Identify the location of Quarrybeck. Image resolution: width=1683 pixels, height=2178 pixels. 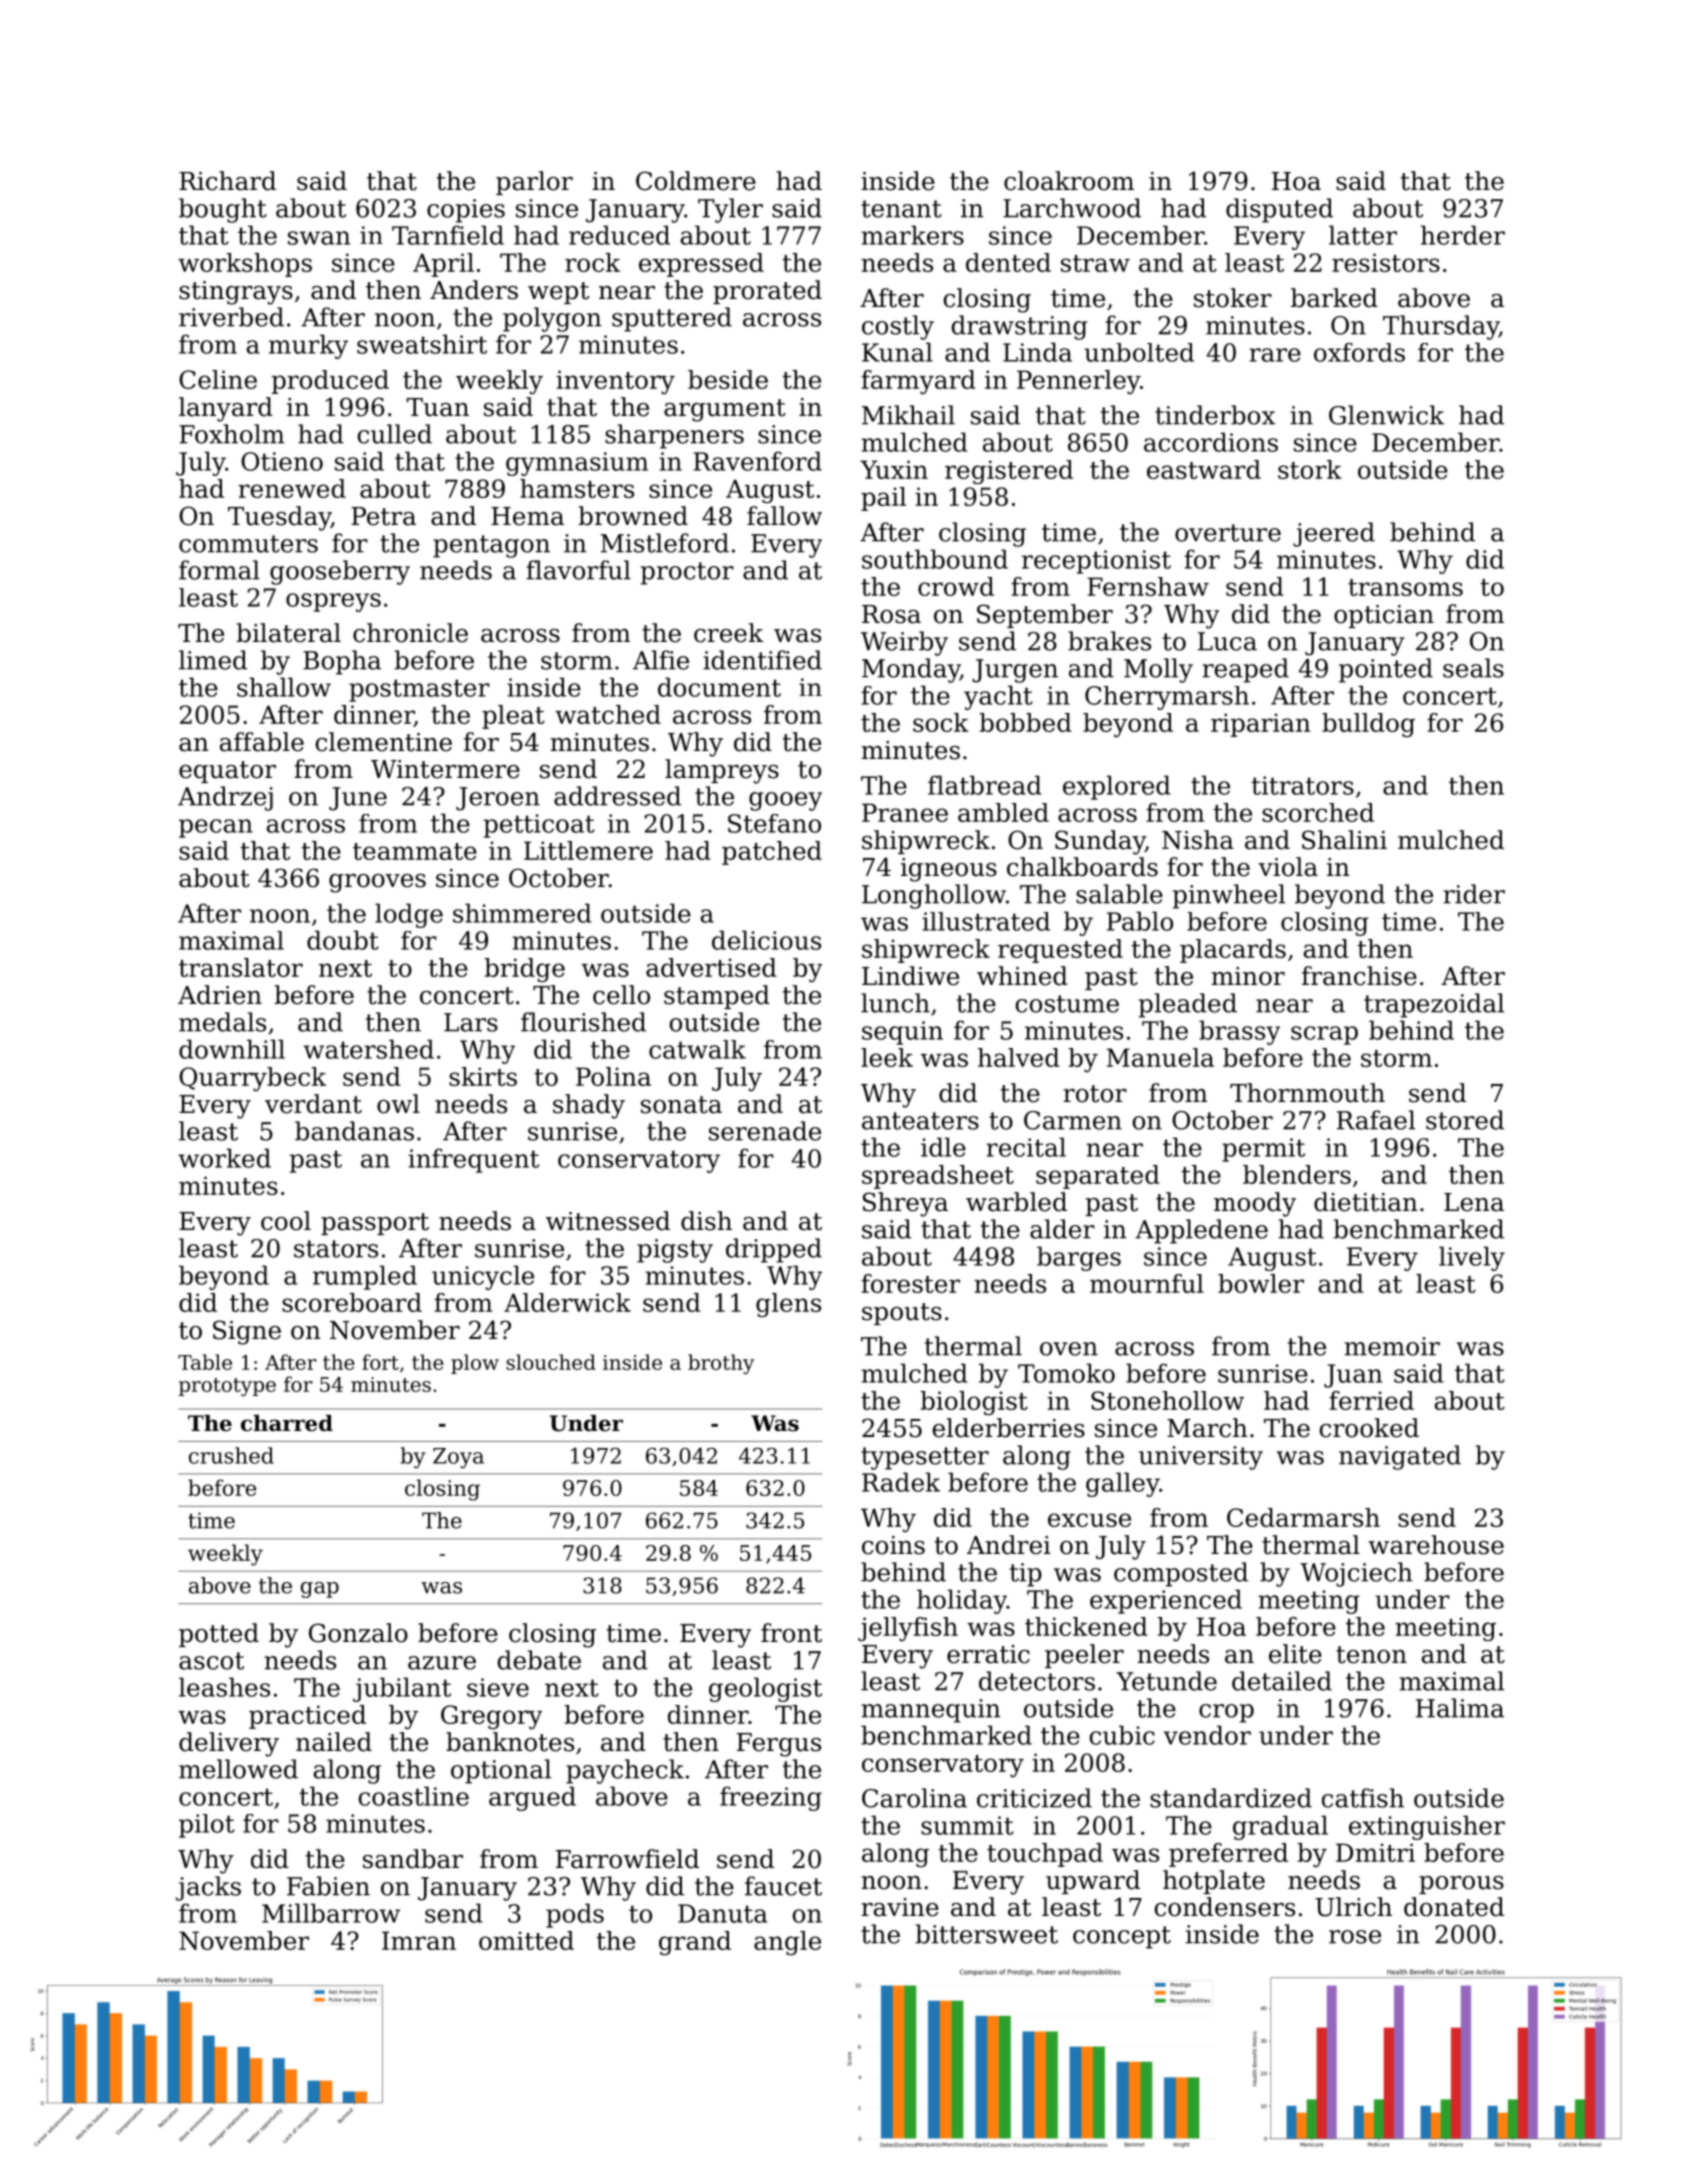
(252, 1079).
